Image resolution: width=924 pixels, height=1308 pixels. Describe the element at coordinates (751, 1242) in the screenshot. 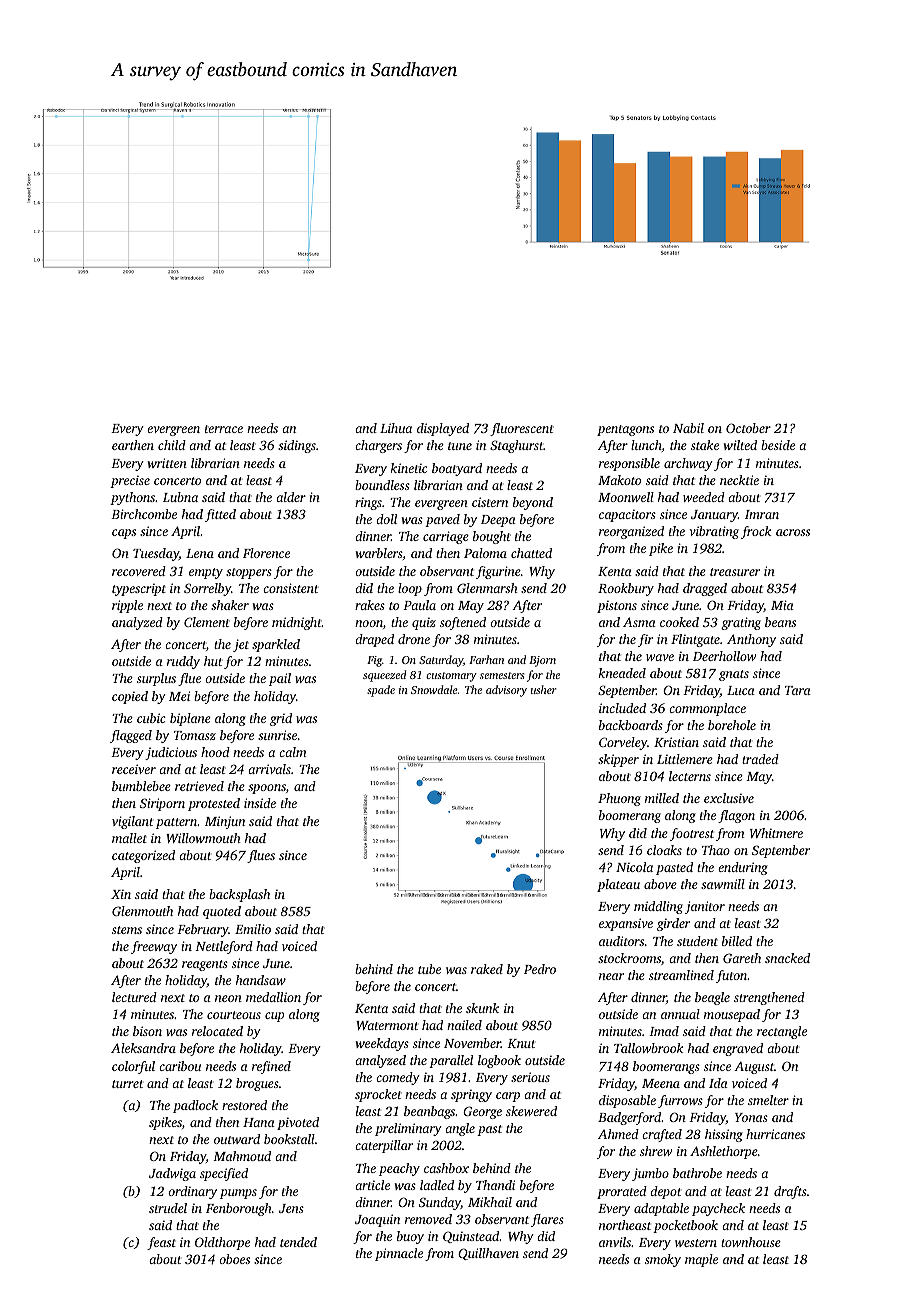

I see `townhouse` at that location.
